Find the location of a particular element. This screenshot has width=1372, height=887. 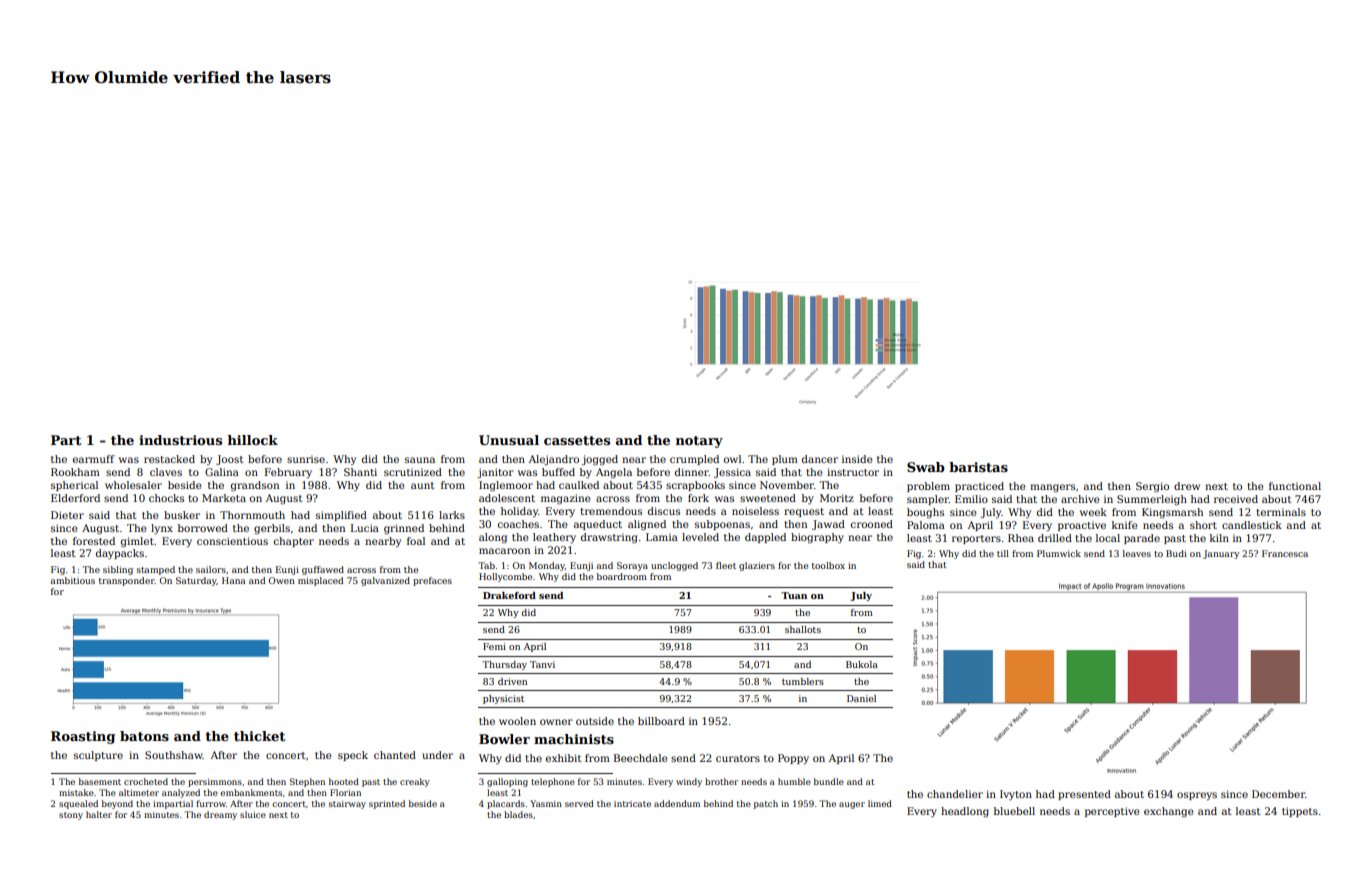

dreamy is located at coordinates (220, 815).
